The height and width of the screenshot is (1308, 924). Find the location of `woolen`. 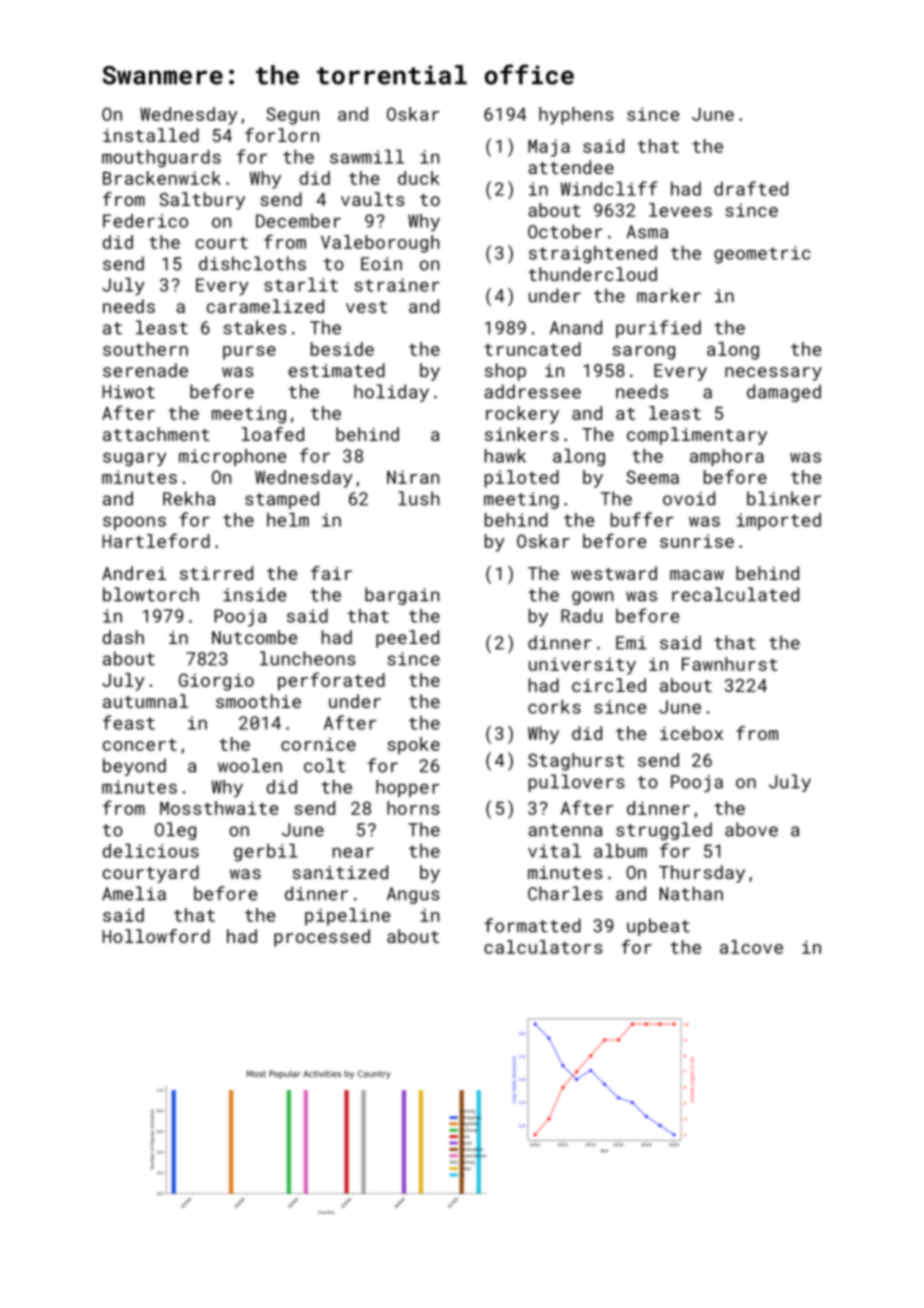

woolen is located at coordinates (250, 765).
